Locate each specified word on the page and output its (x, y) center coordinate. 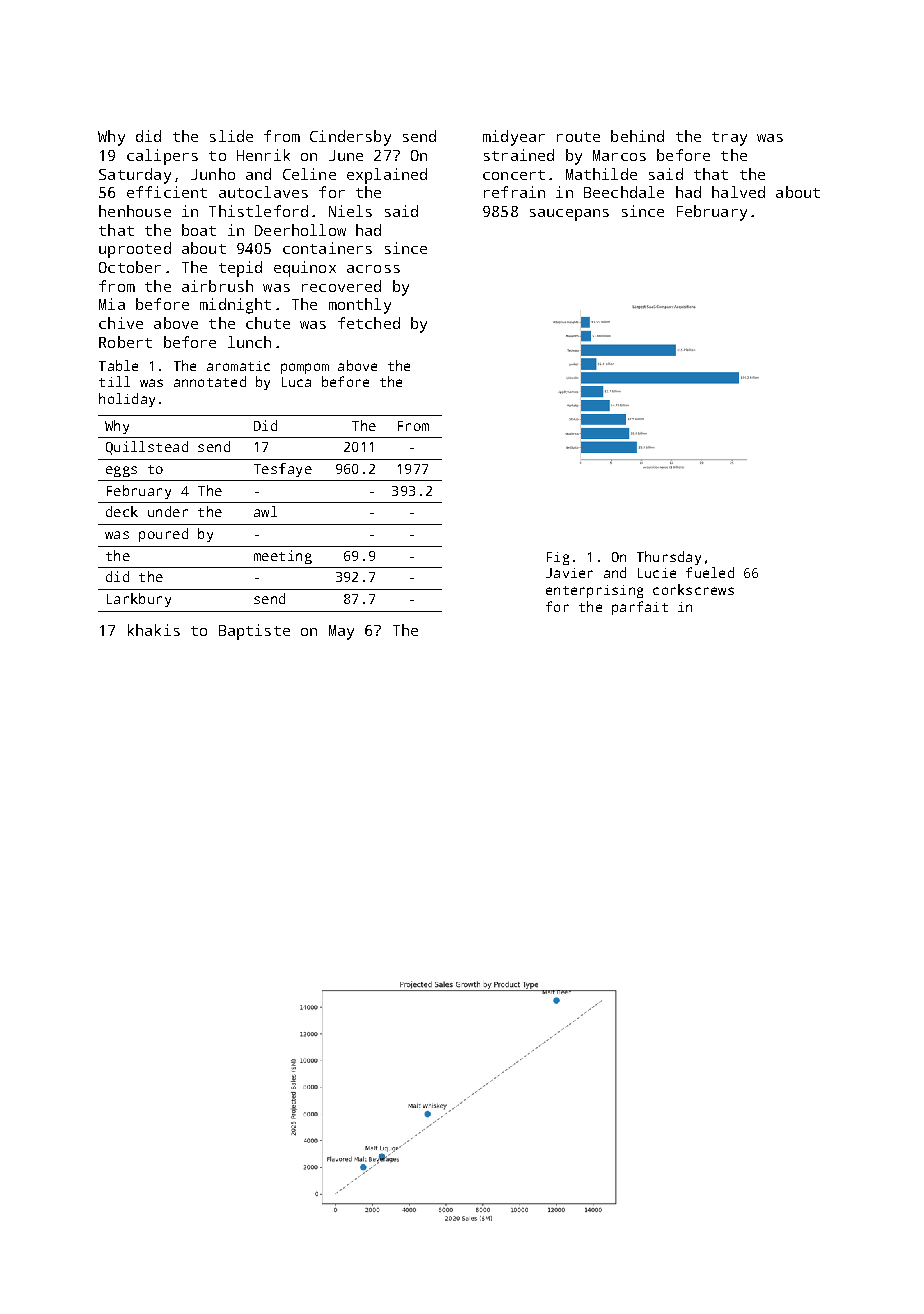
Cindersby (350, 138)
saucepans (569, 215)
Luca (296, 382)
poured (163, 535)
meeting (283, 557)
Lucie (657, 573)
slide (231, 136)
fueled (710, 572)
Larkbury (139, 600)
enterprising (594, 591)
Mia (112, 304)
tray (729, 139)
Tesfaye (283, 470)
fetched (369, 323)
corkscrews (693, 589)
